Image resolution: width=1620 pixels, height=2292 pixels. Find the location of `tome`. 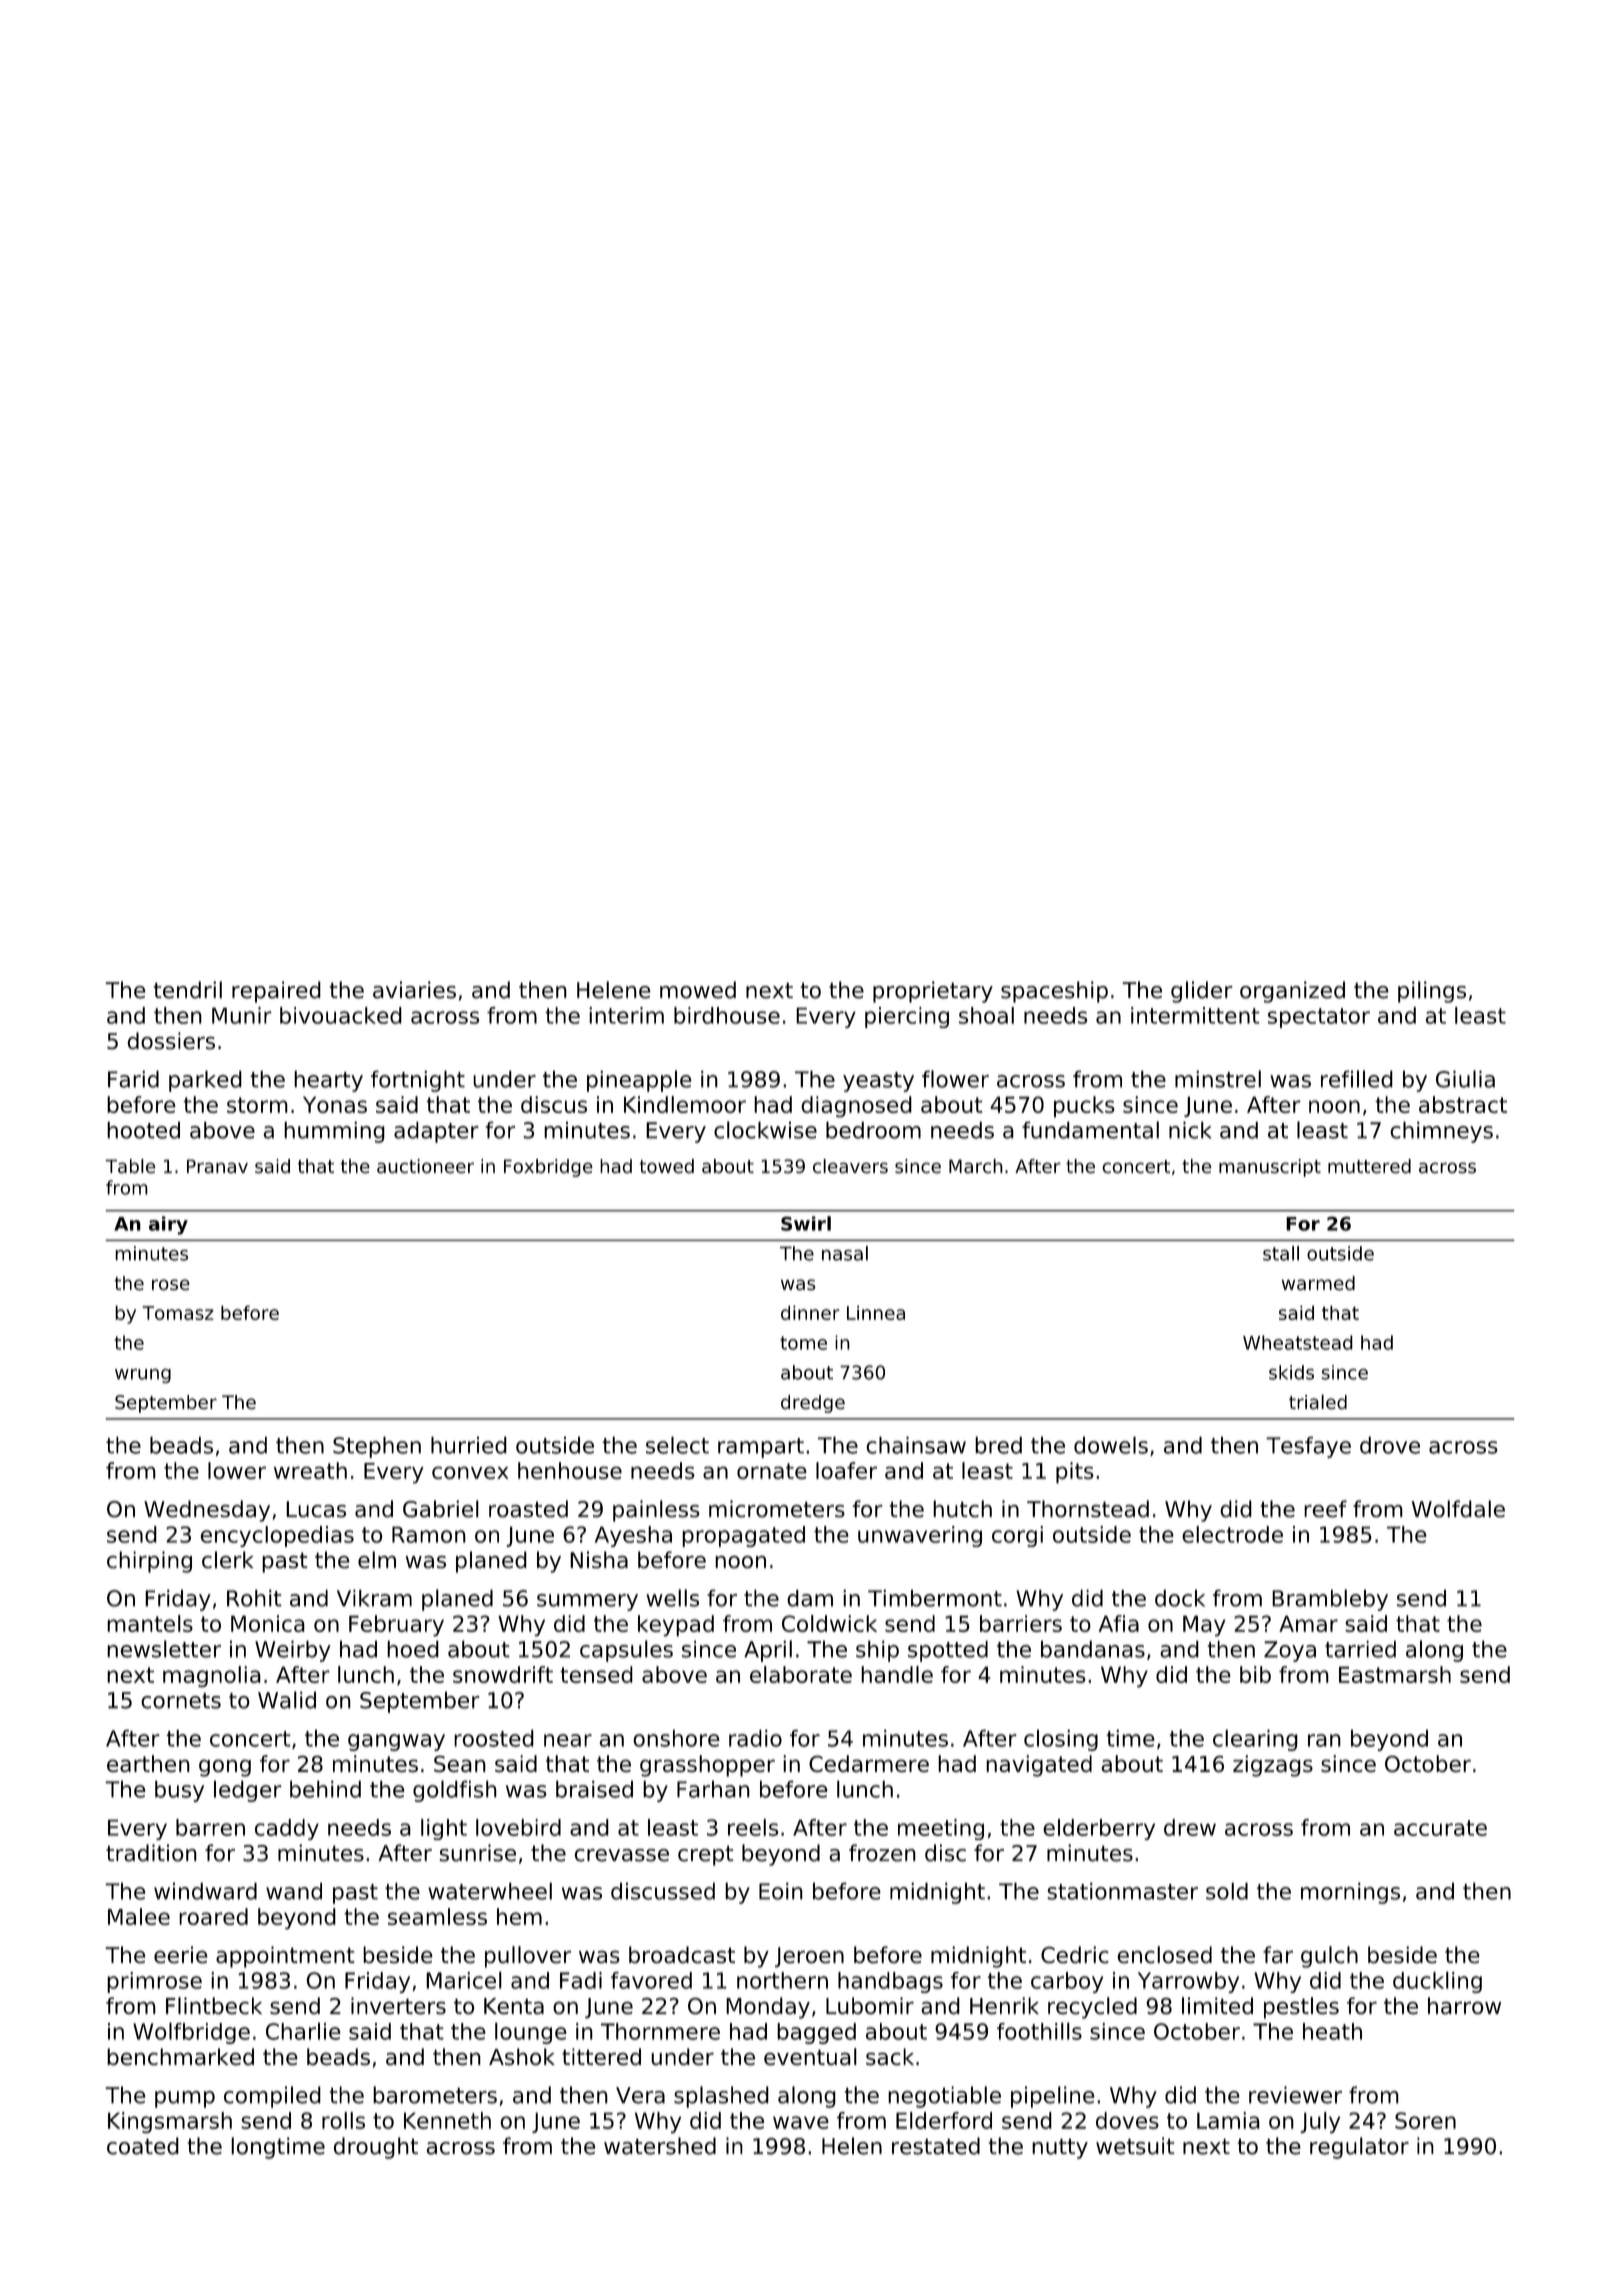

tome is located at coordinates (803, 1343).
